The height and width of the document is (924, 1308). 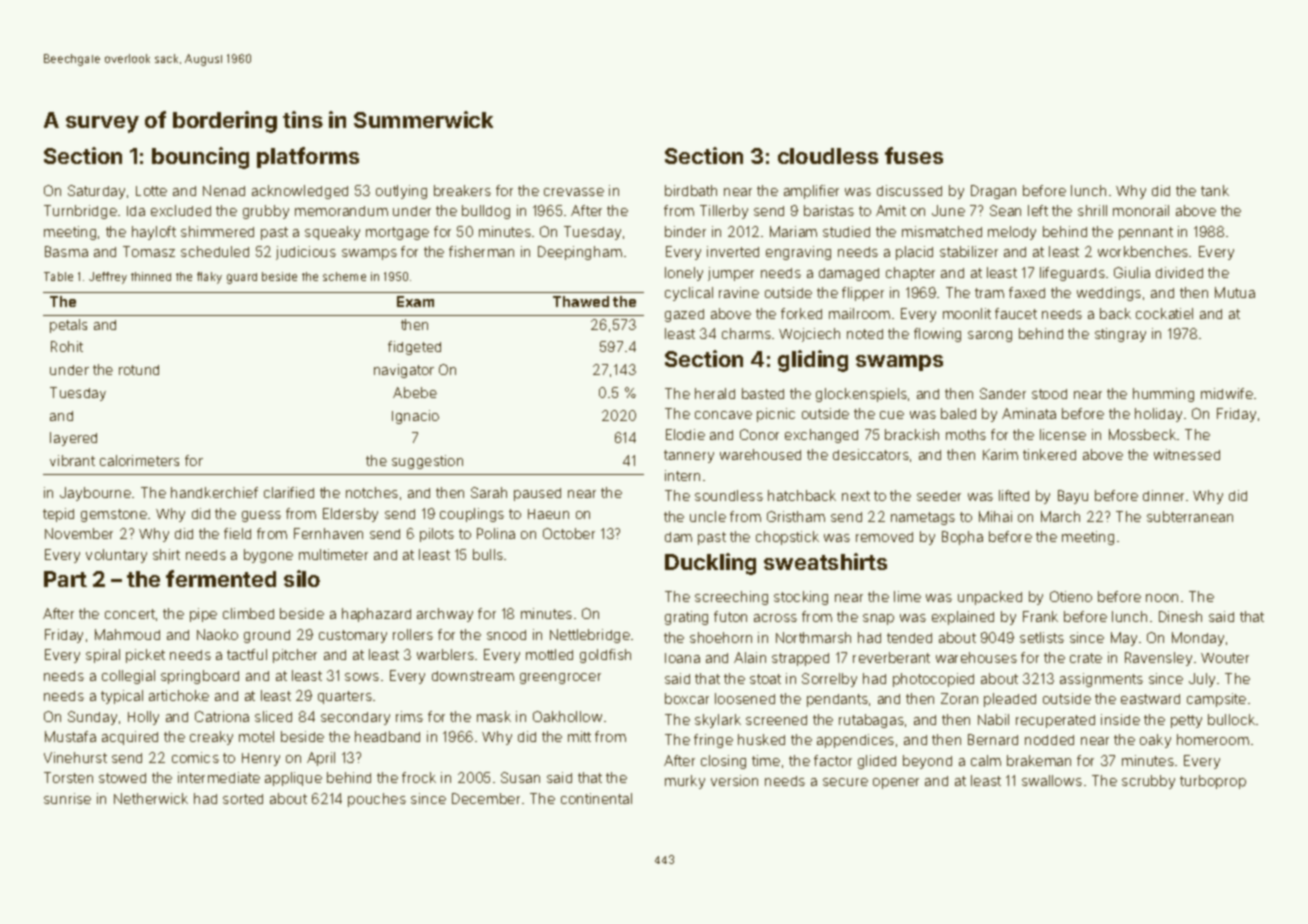 I want to click on Ignacio, so click(x=415, y=417).
